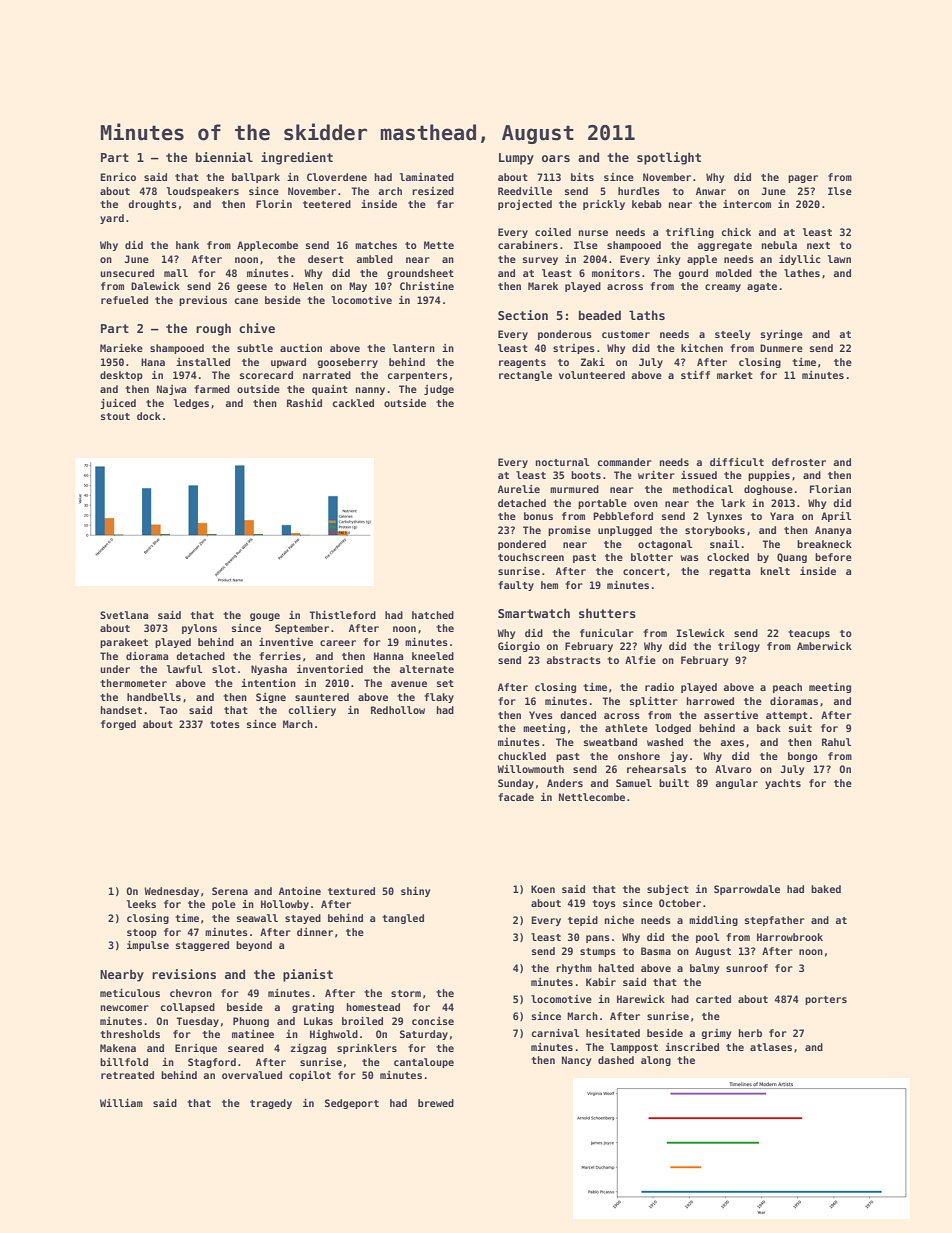 This screenshot has height=1233, width=952. Describe the element at coordinates (574, 969) in the screenshot. I see `rhythm` at that location.
